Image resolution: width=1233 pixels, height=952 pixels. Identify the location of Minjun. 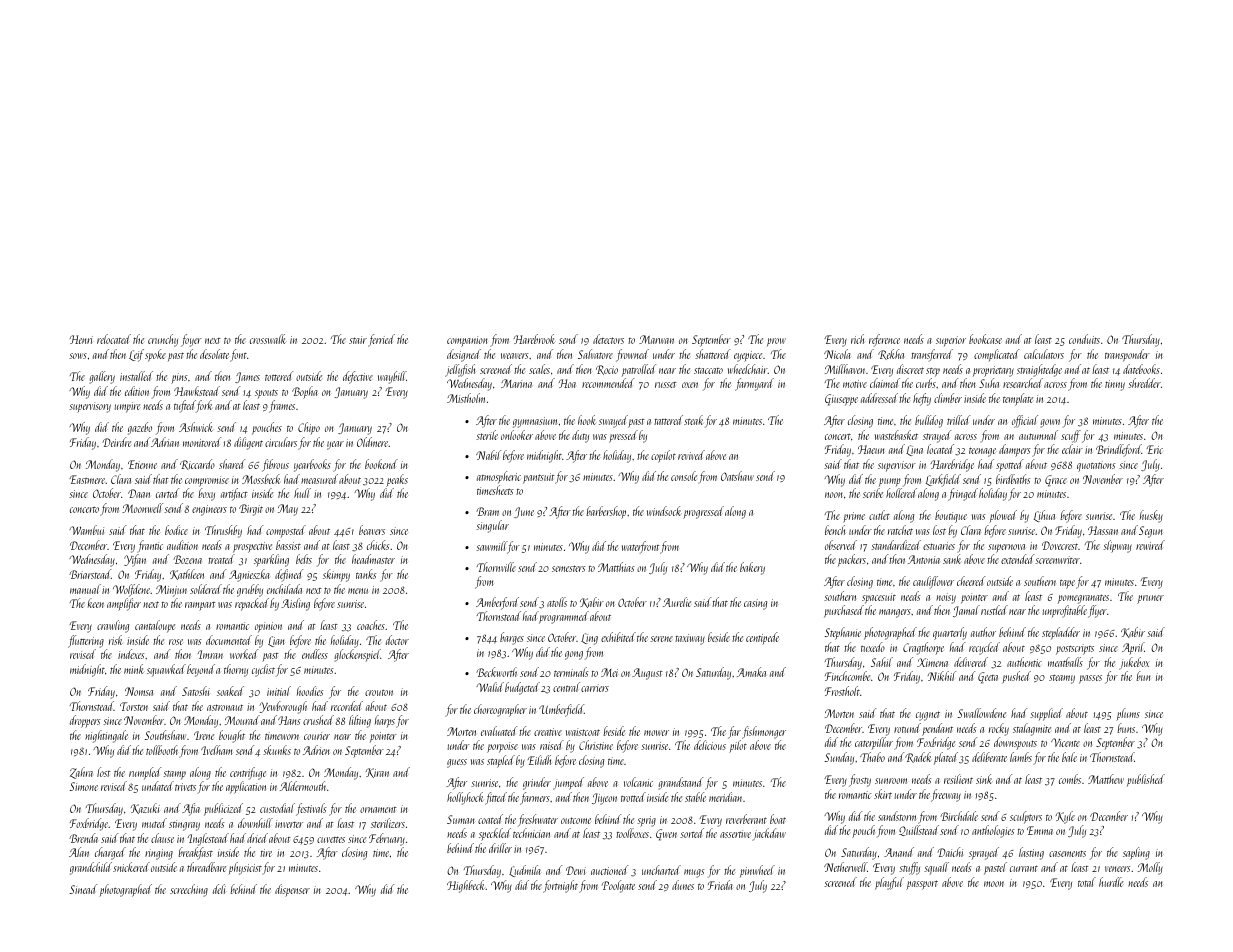
(171, 591).
